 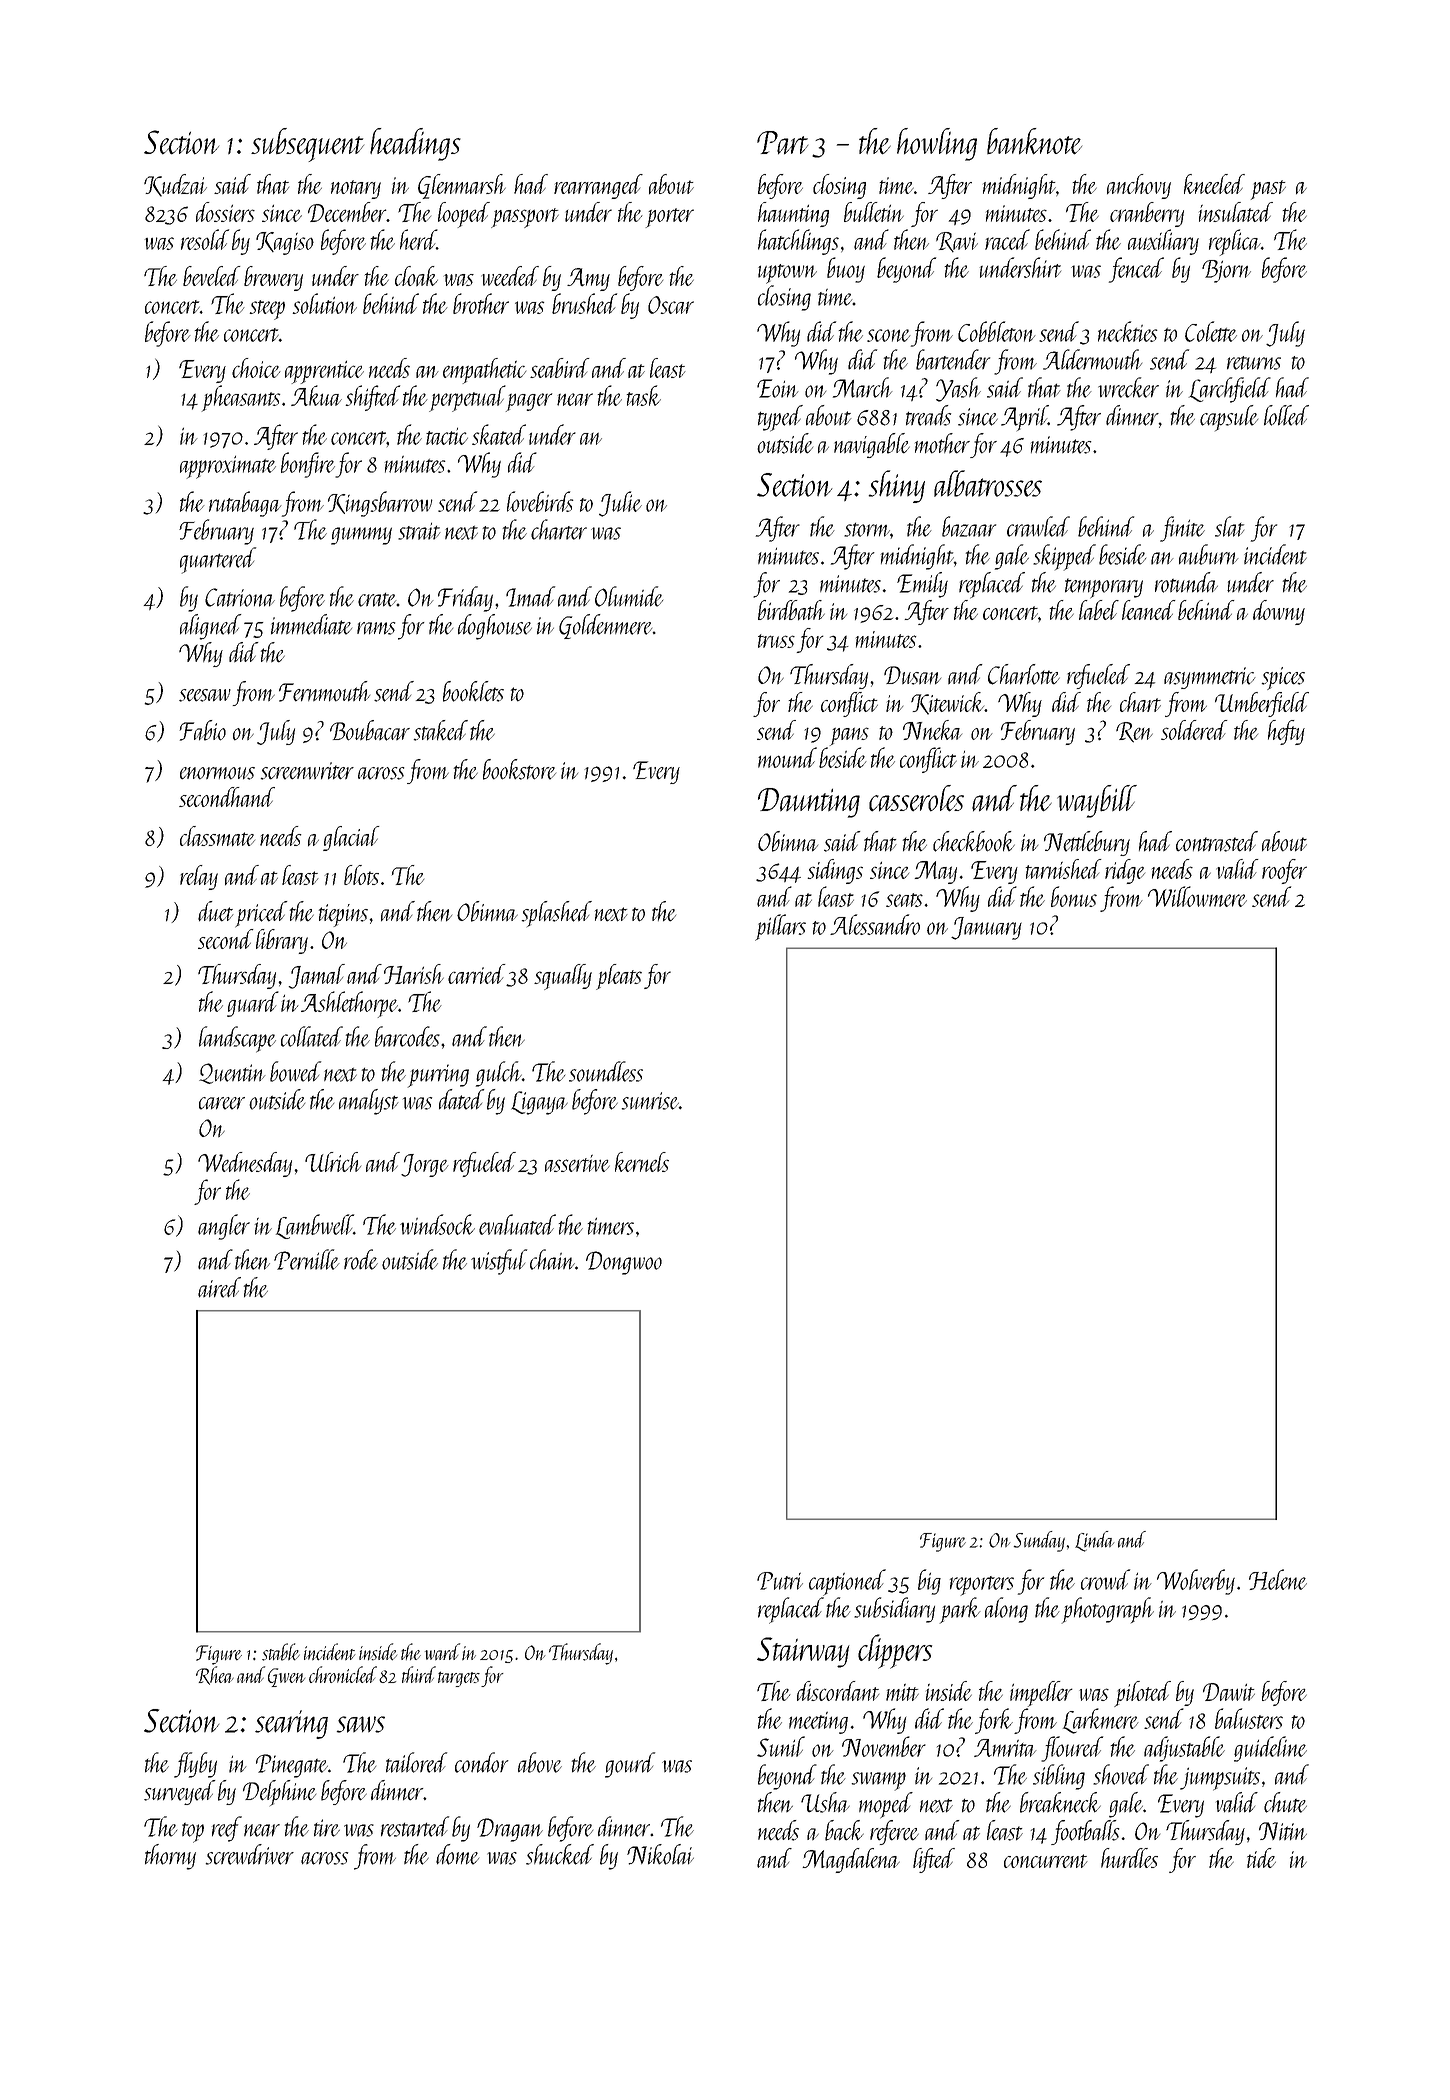 What do you see at coordinates (884, 1746) in the document?
I see `November` at bounding box center [884, 1746].
